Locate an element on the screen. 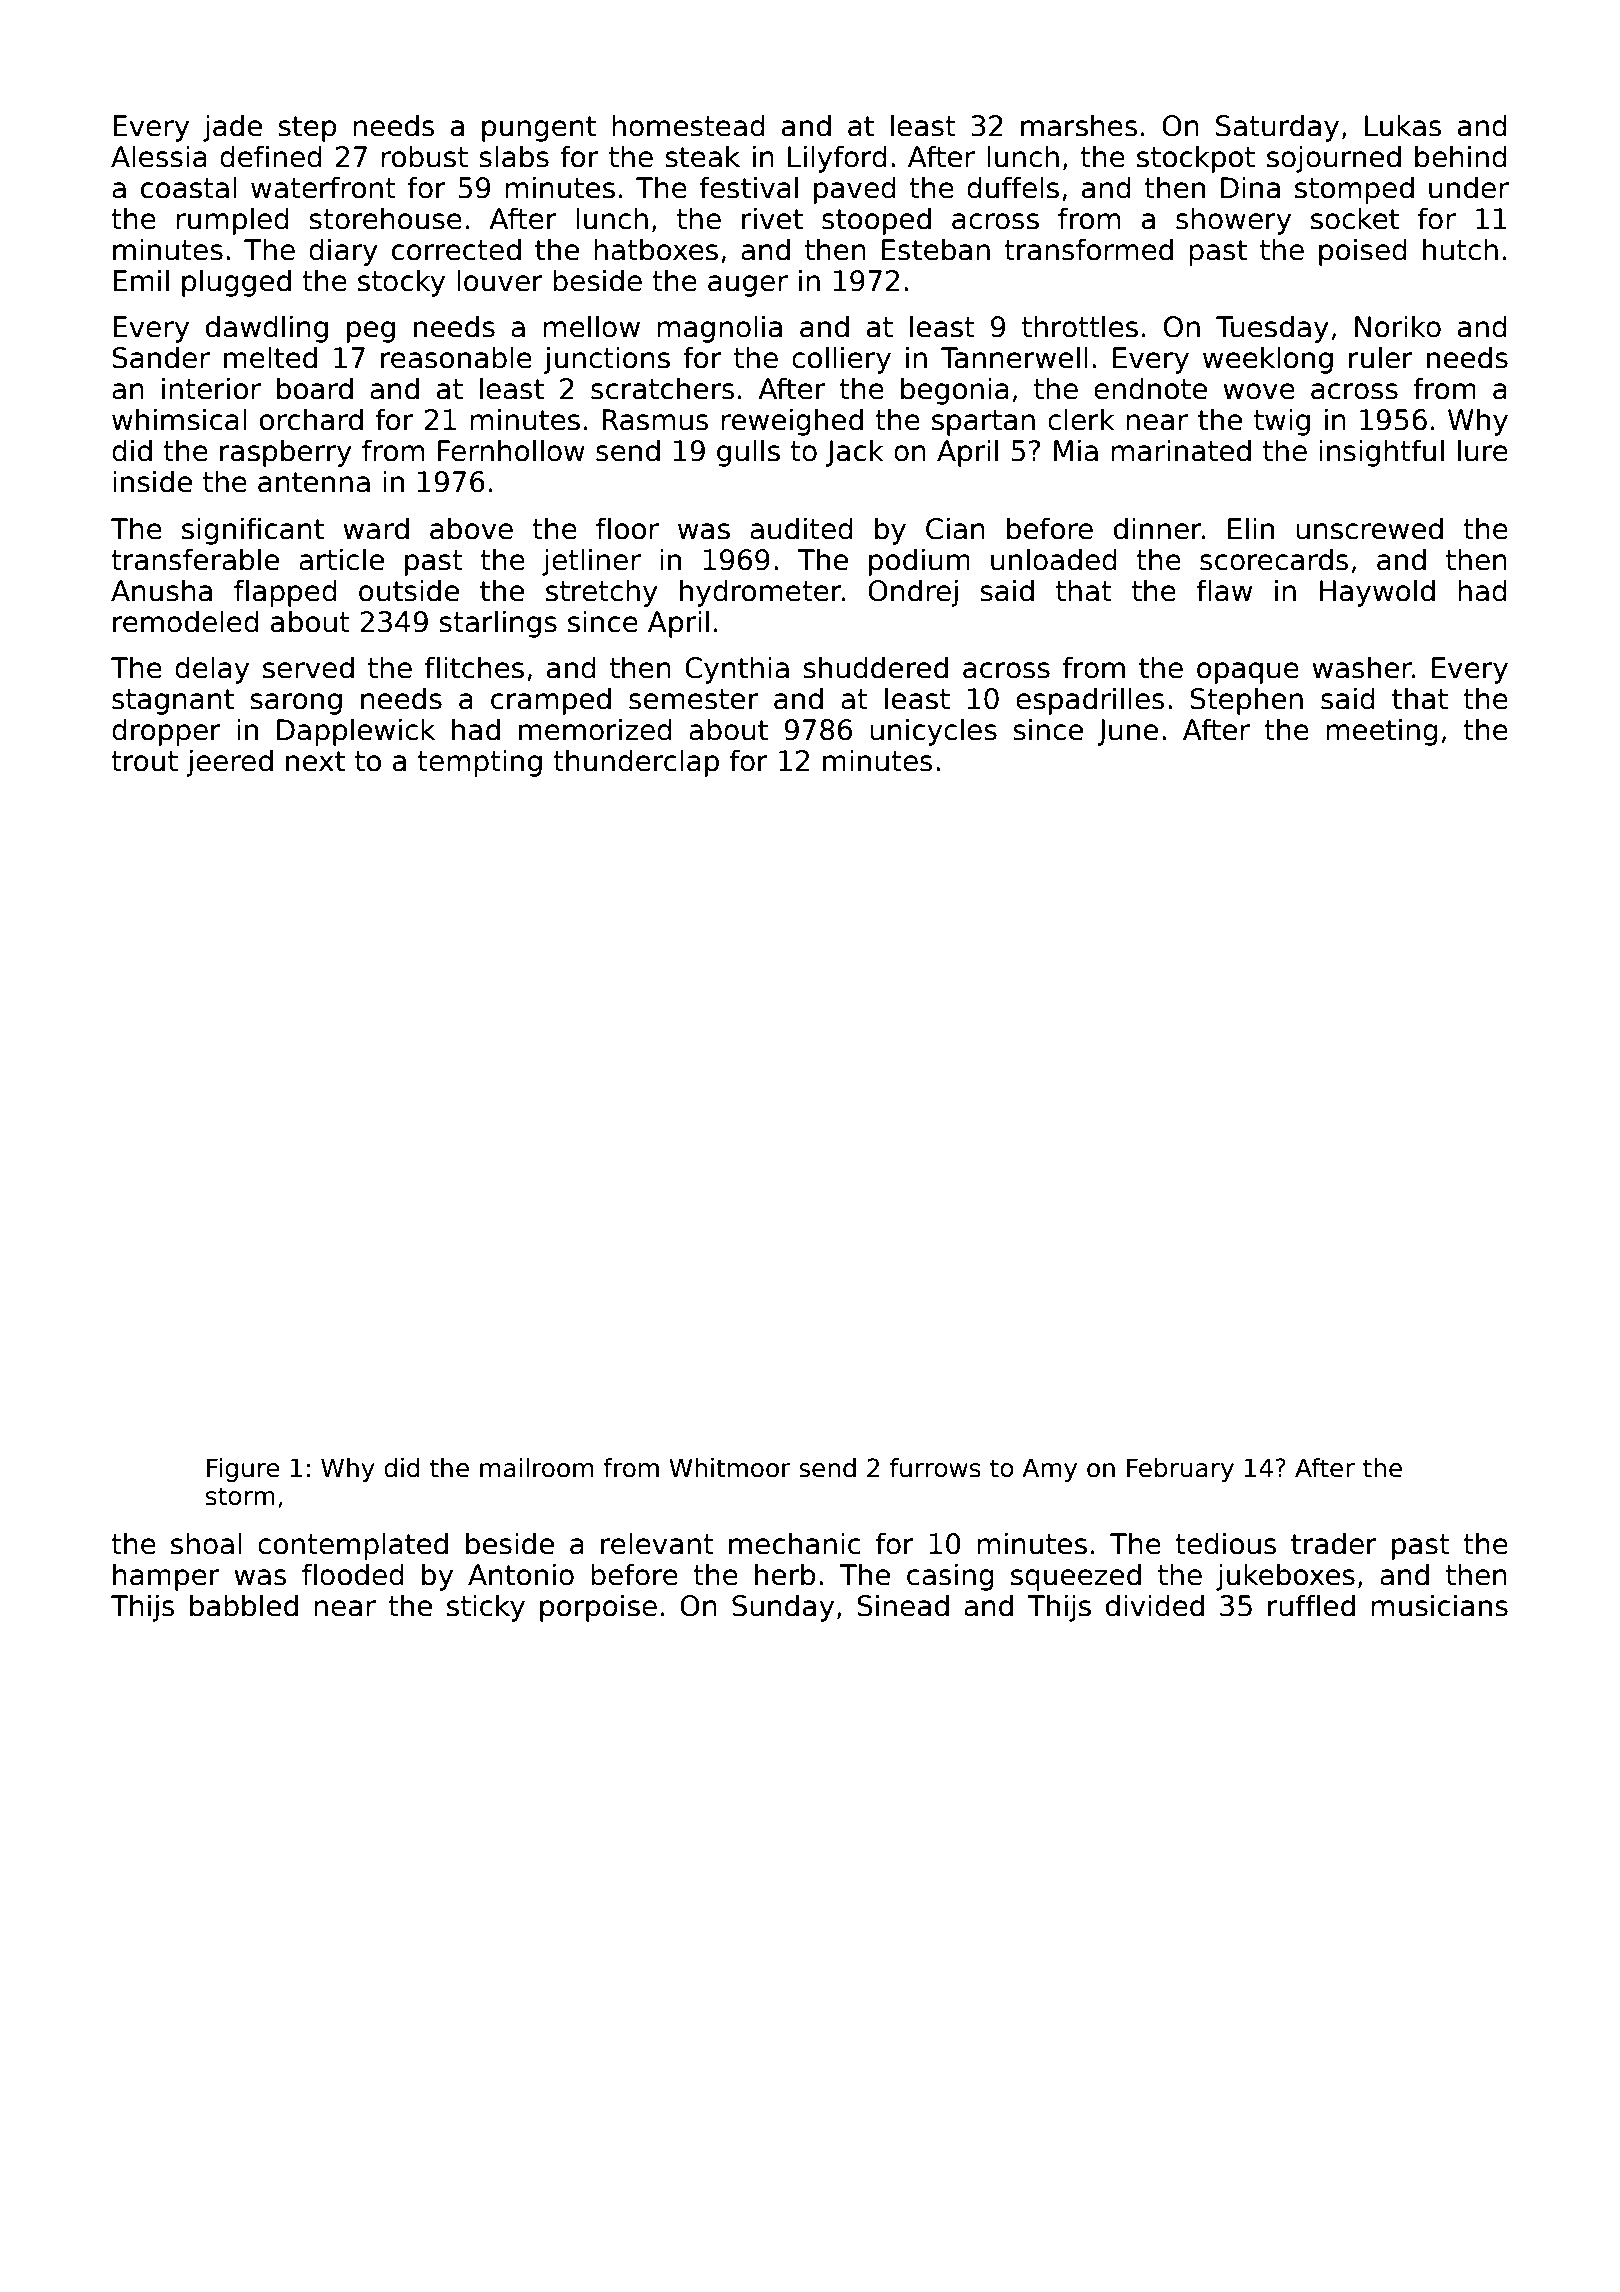 This screenshot has width=1620, height=2292. trout is located at coordinates (144, 761).
